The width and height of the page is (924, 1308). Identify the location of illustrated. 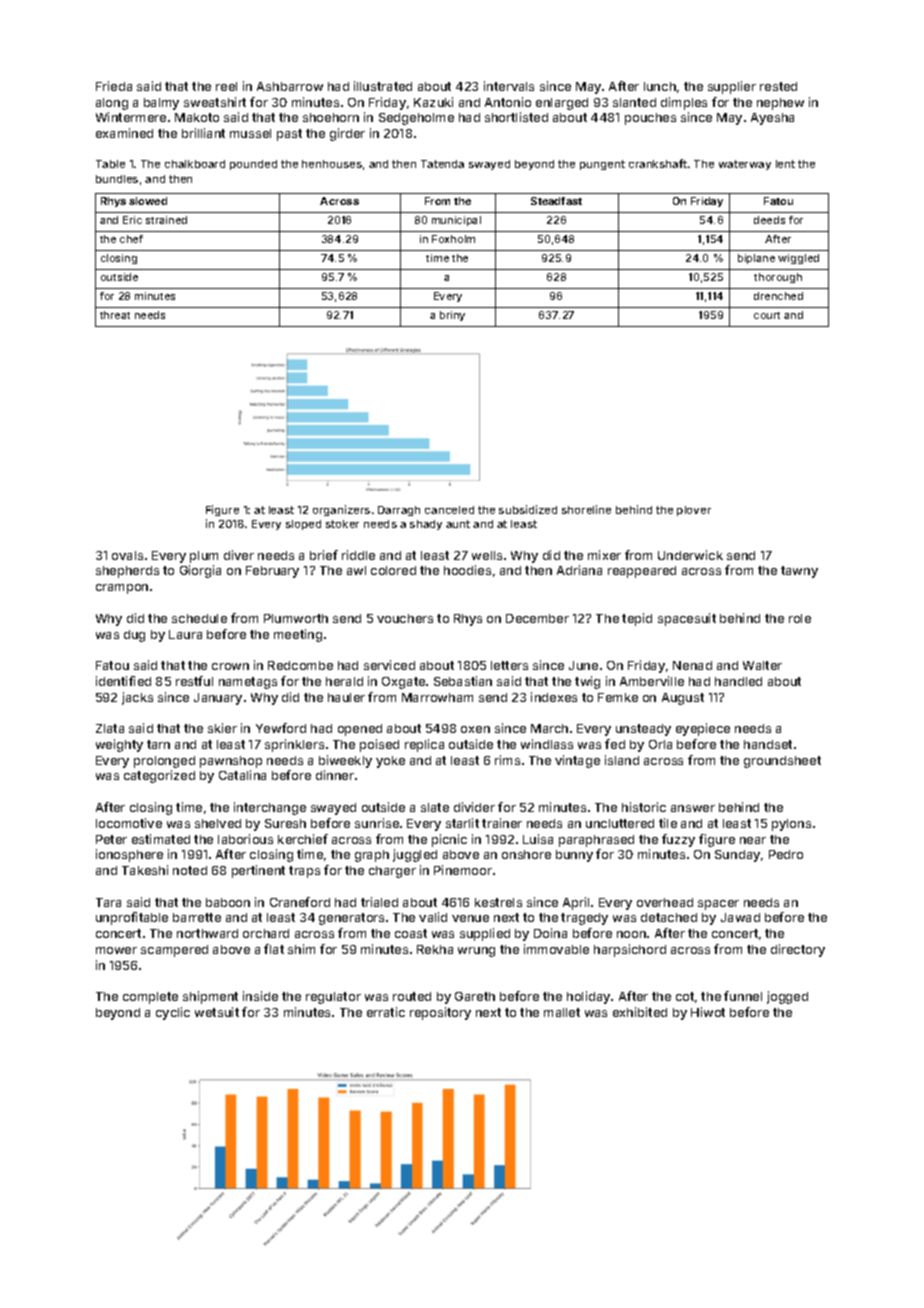
(383, 86).
